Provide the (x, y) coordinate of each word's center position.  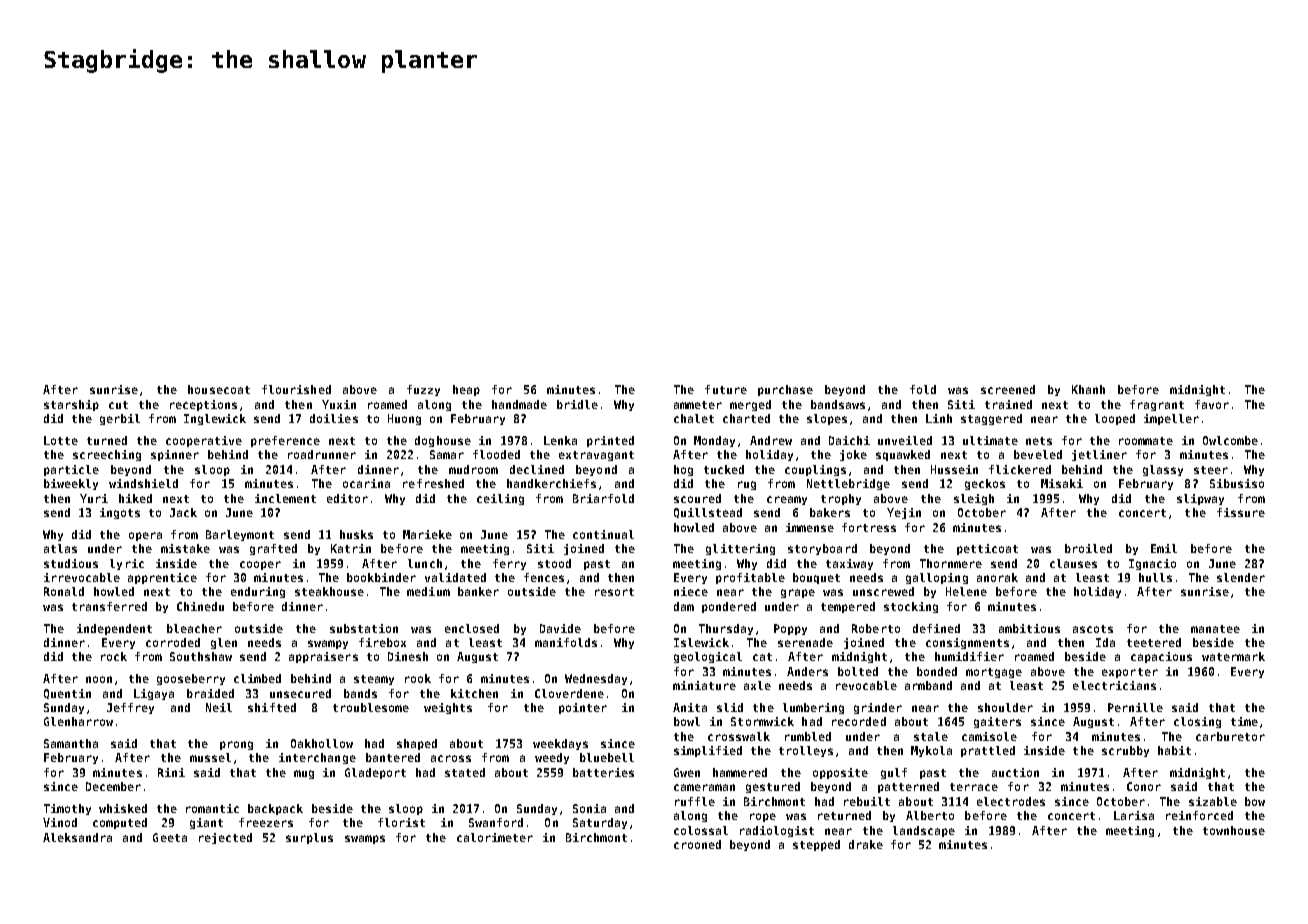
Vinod (60, 822)
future (726, 389)
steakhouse (329, 591)
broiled (1088, 548)
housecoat (219, 389)
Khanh (1088, 389)
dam (684, 606)
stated (465, 772)
